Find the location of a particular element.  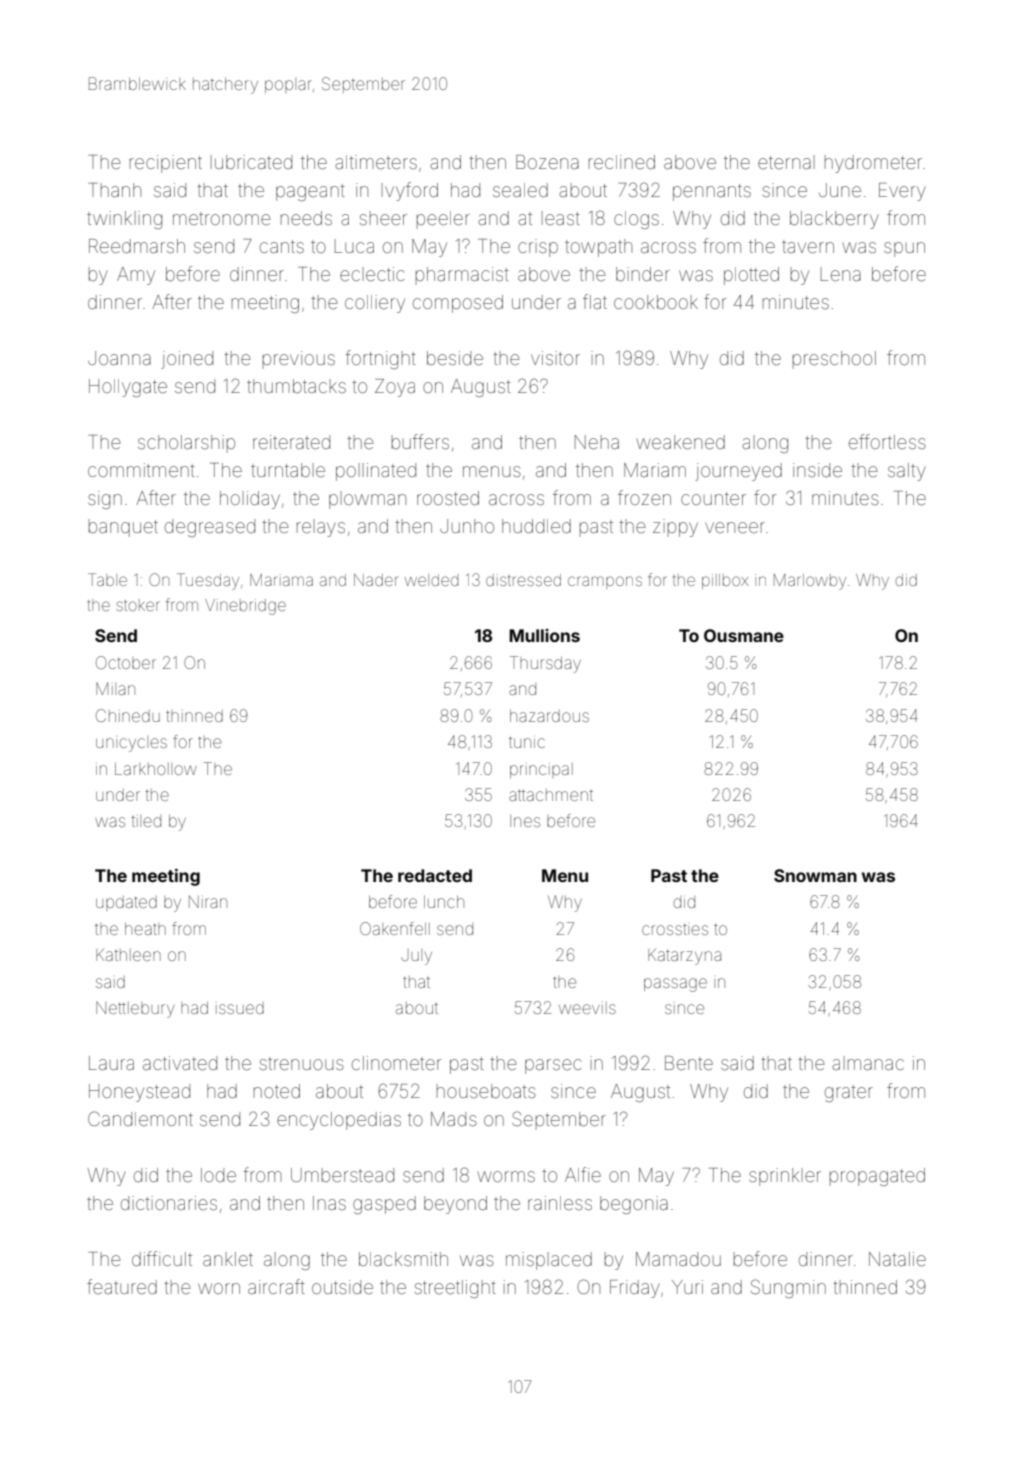

Milan is located at coordinates (115, 688).
